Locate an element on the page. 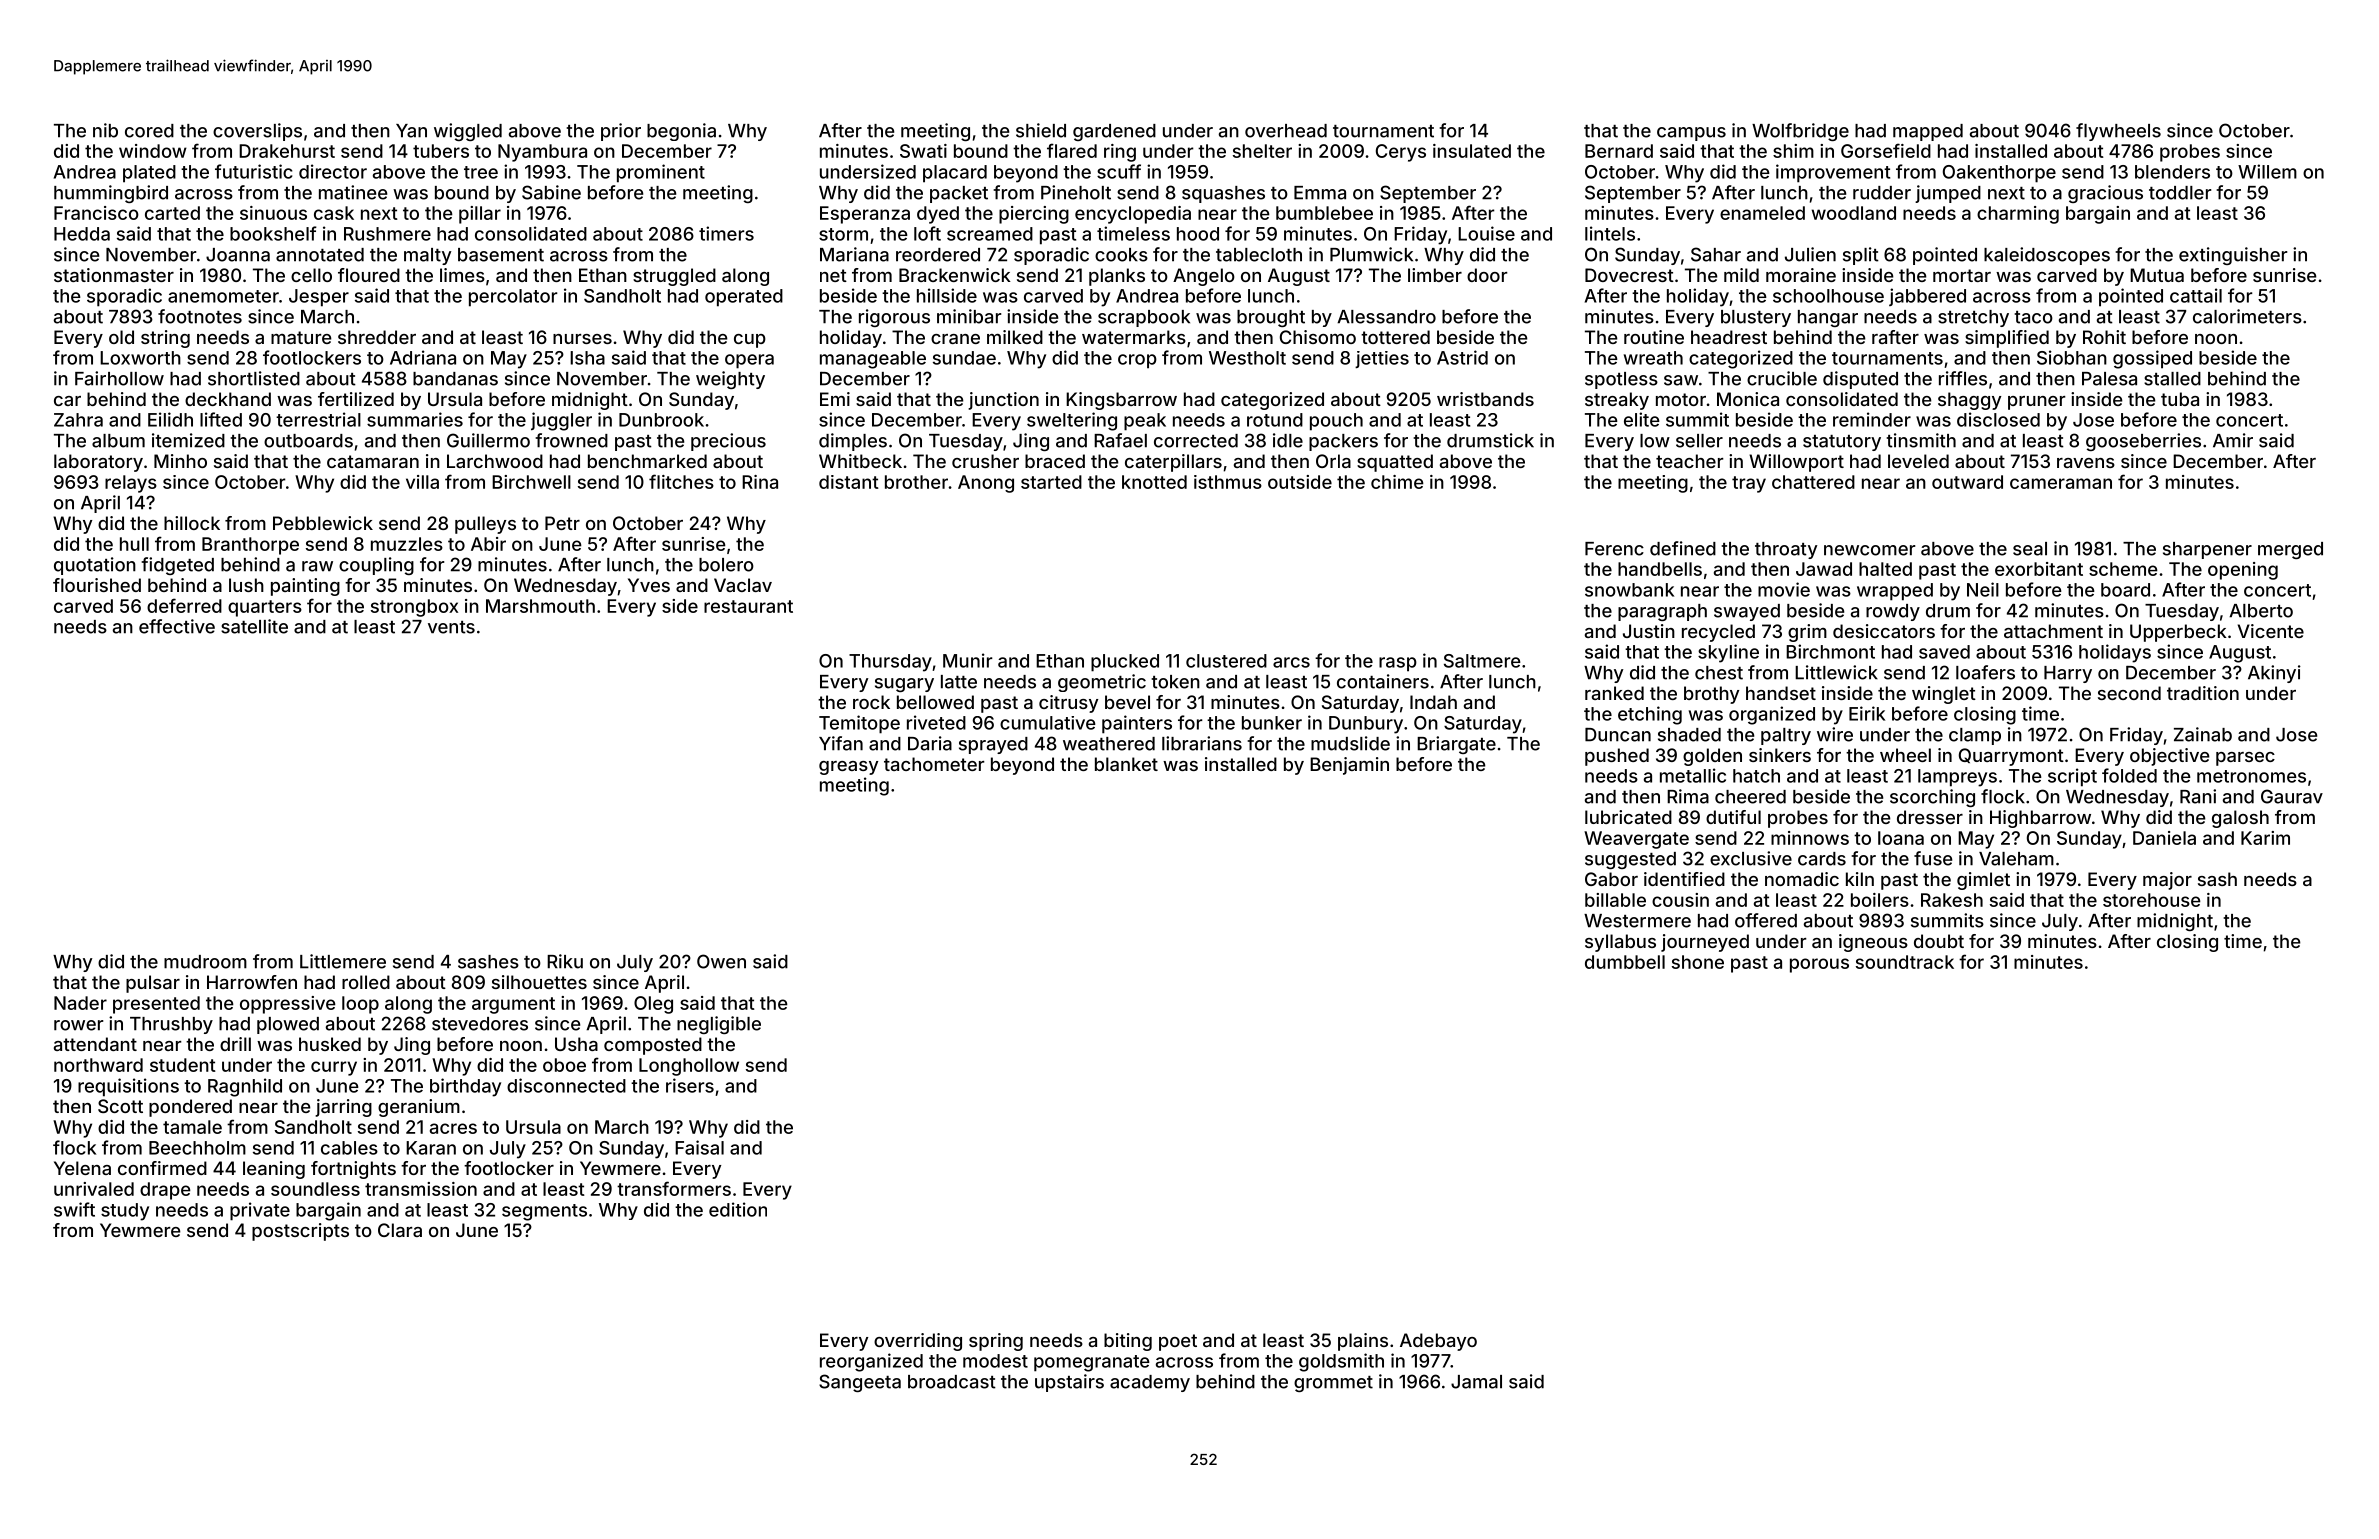  Faisal is located at coordinates (699, 1147).
